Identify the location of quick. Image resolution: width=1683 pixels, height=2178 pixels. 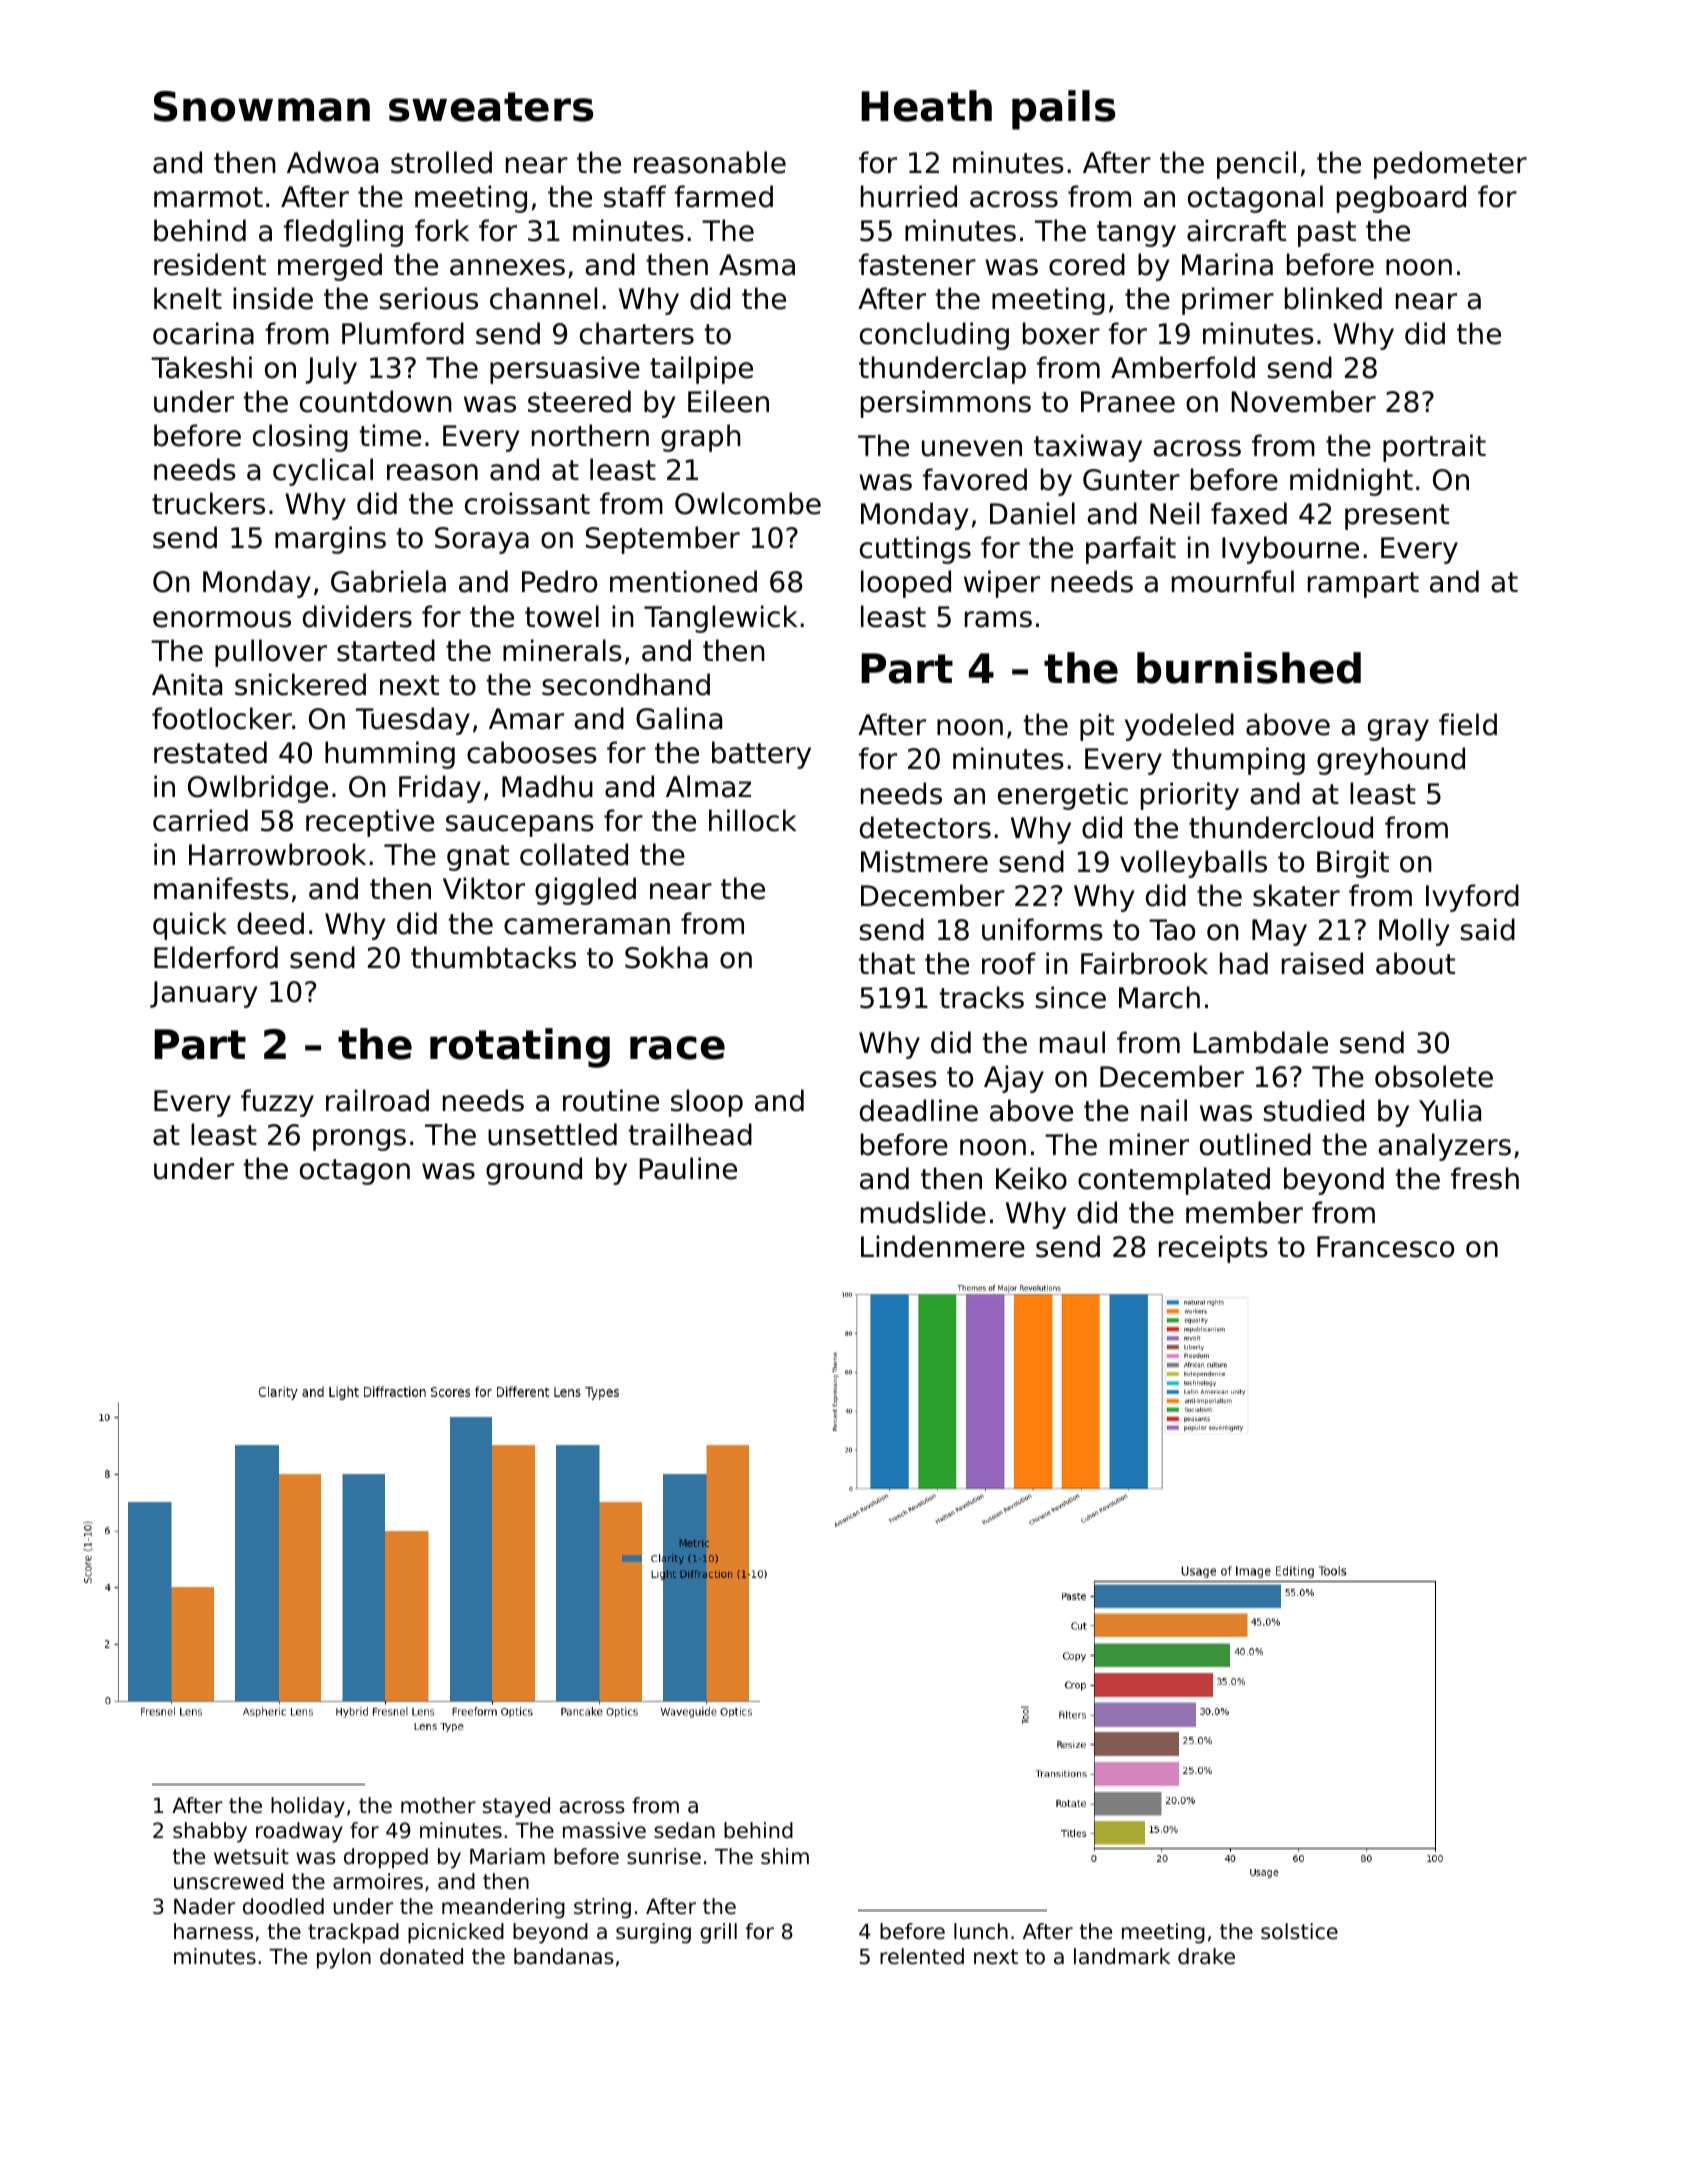
(190, 926).
